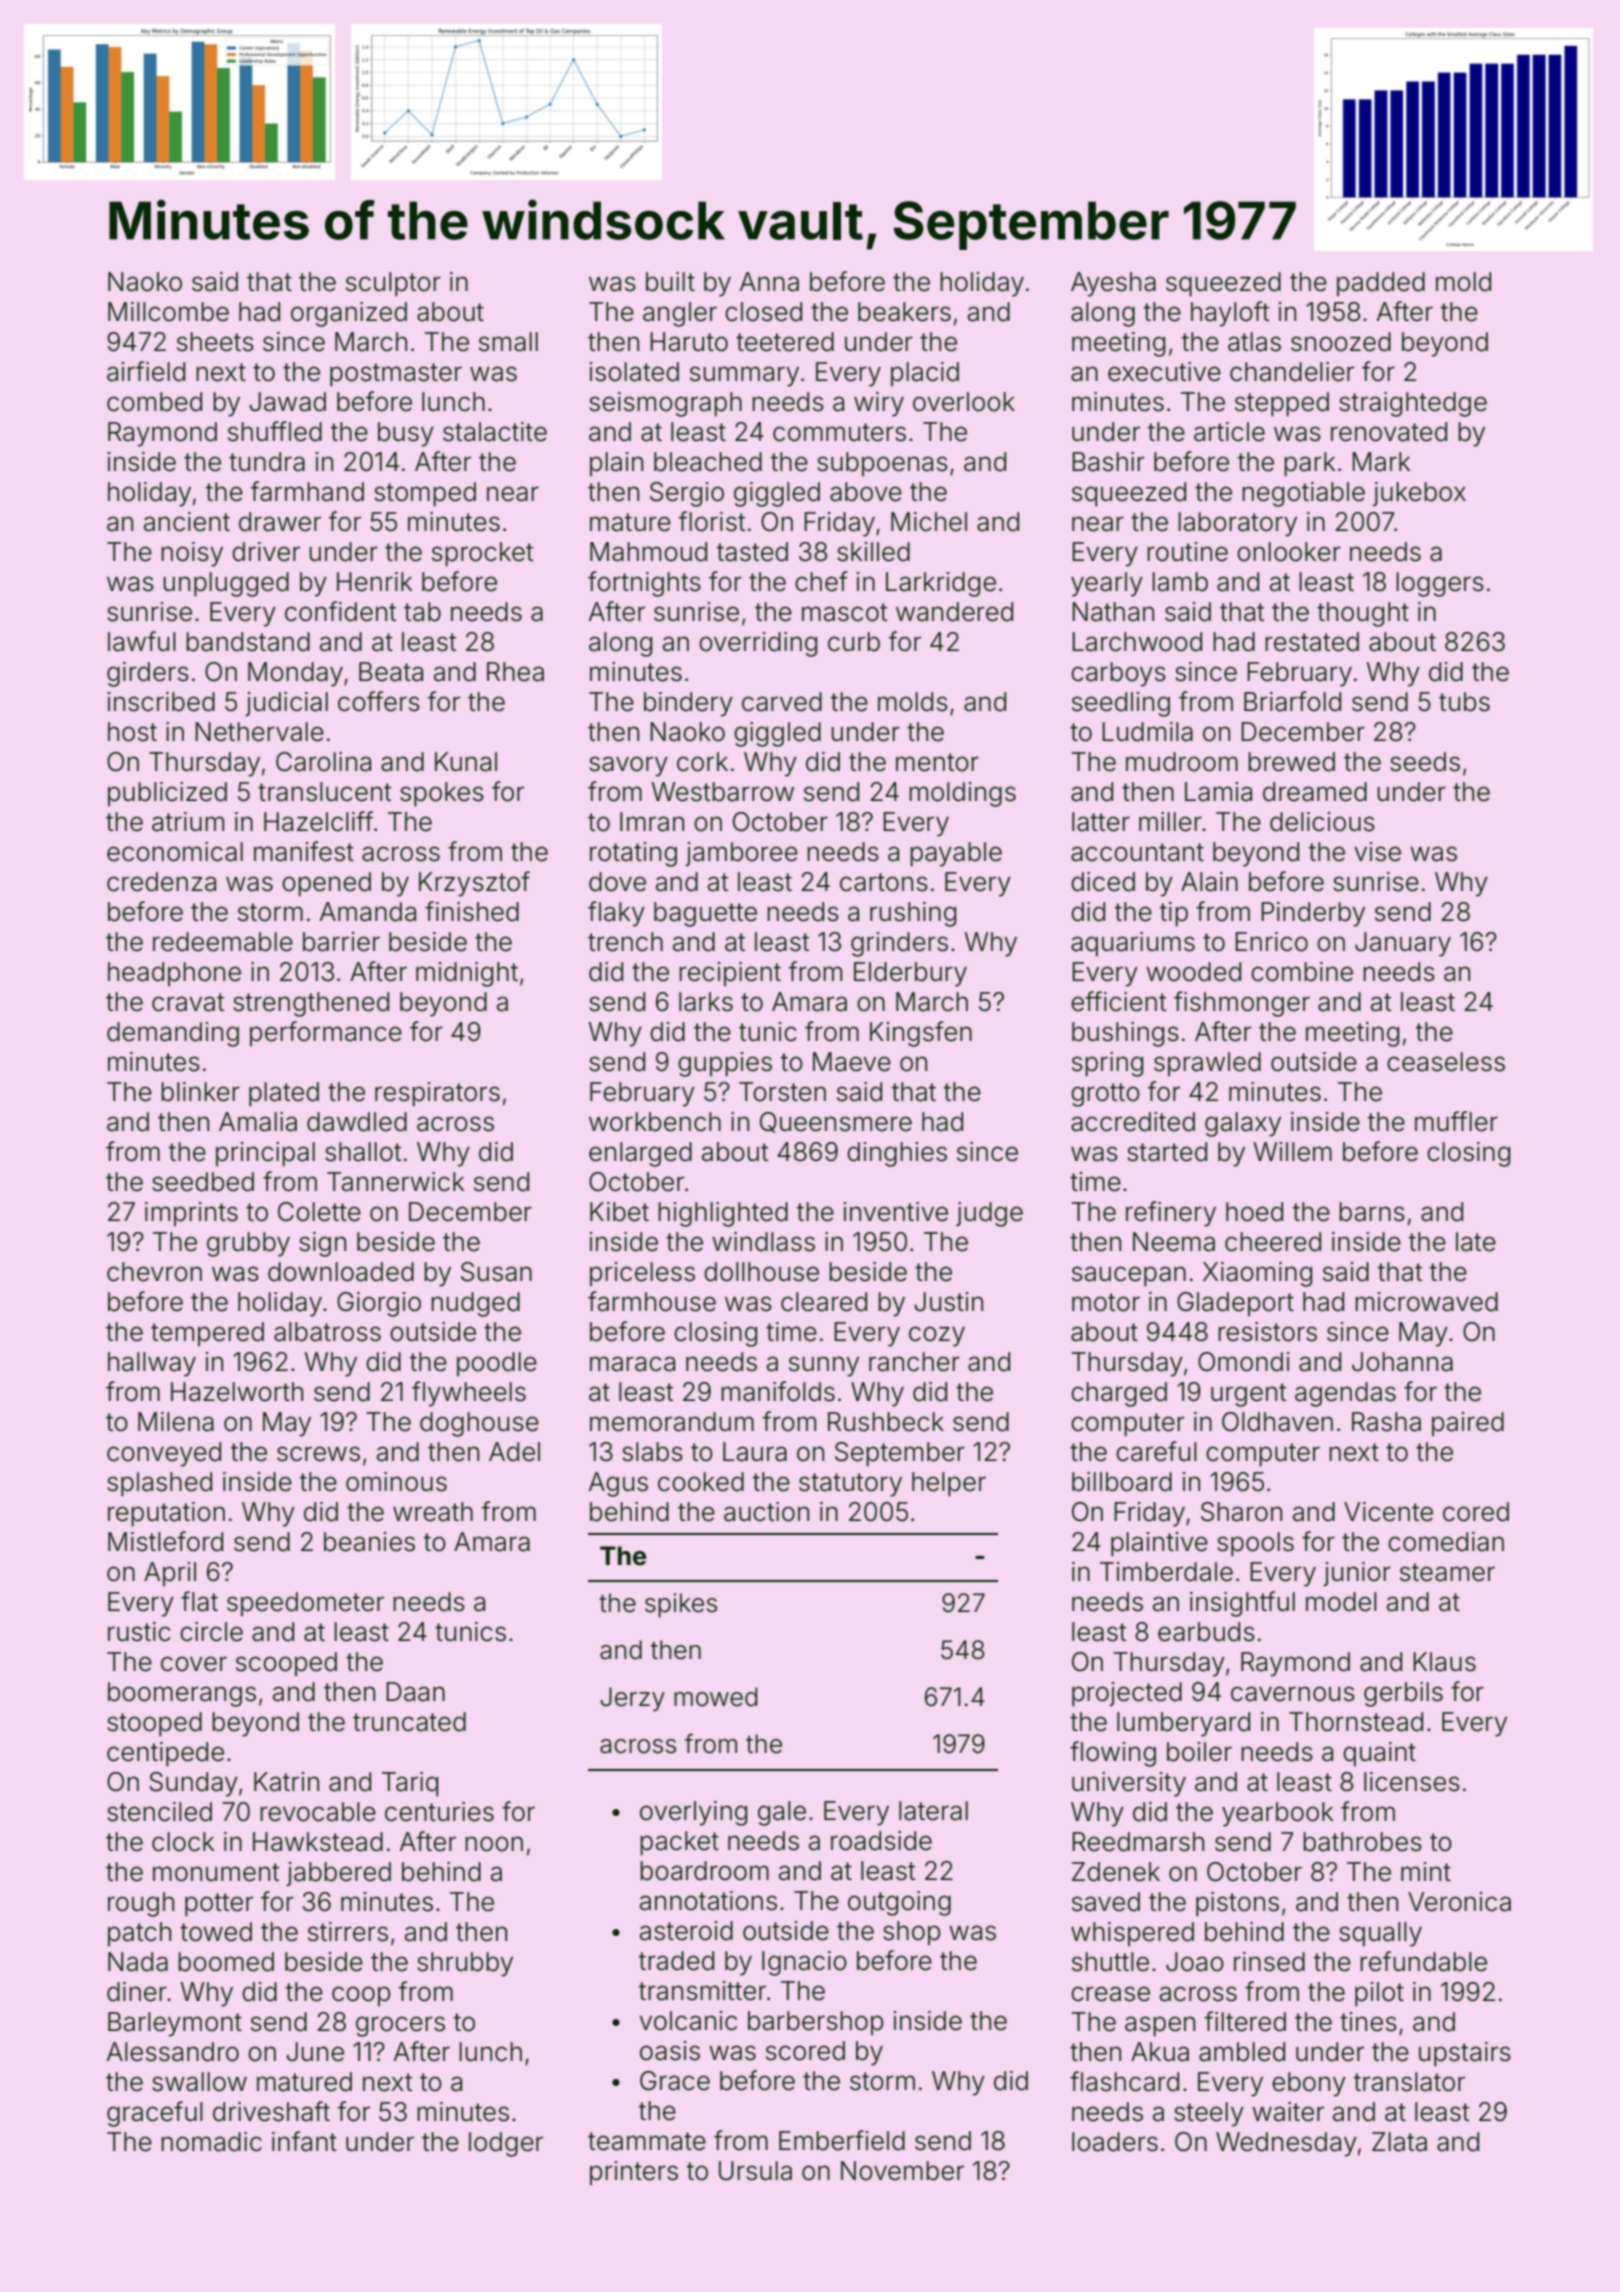 Image resolution: width=1620 pixels, height=2292 pixels. What do you see at coordinates (223, 942) in the screenshot?
I see `redeemable` at bounding box center [223, 942].
